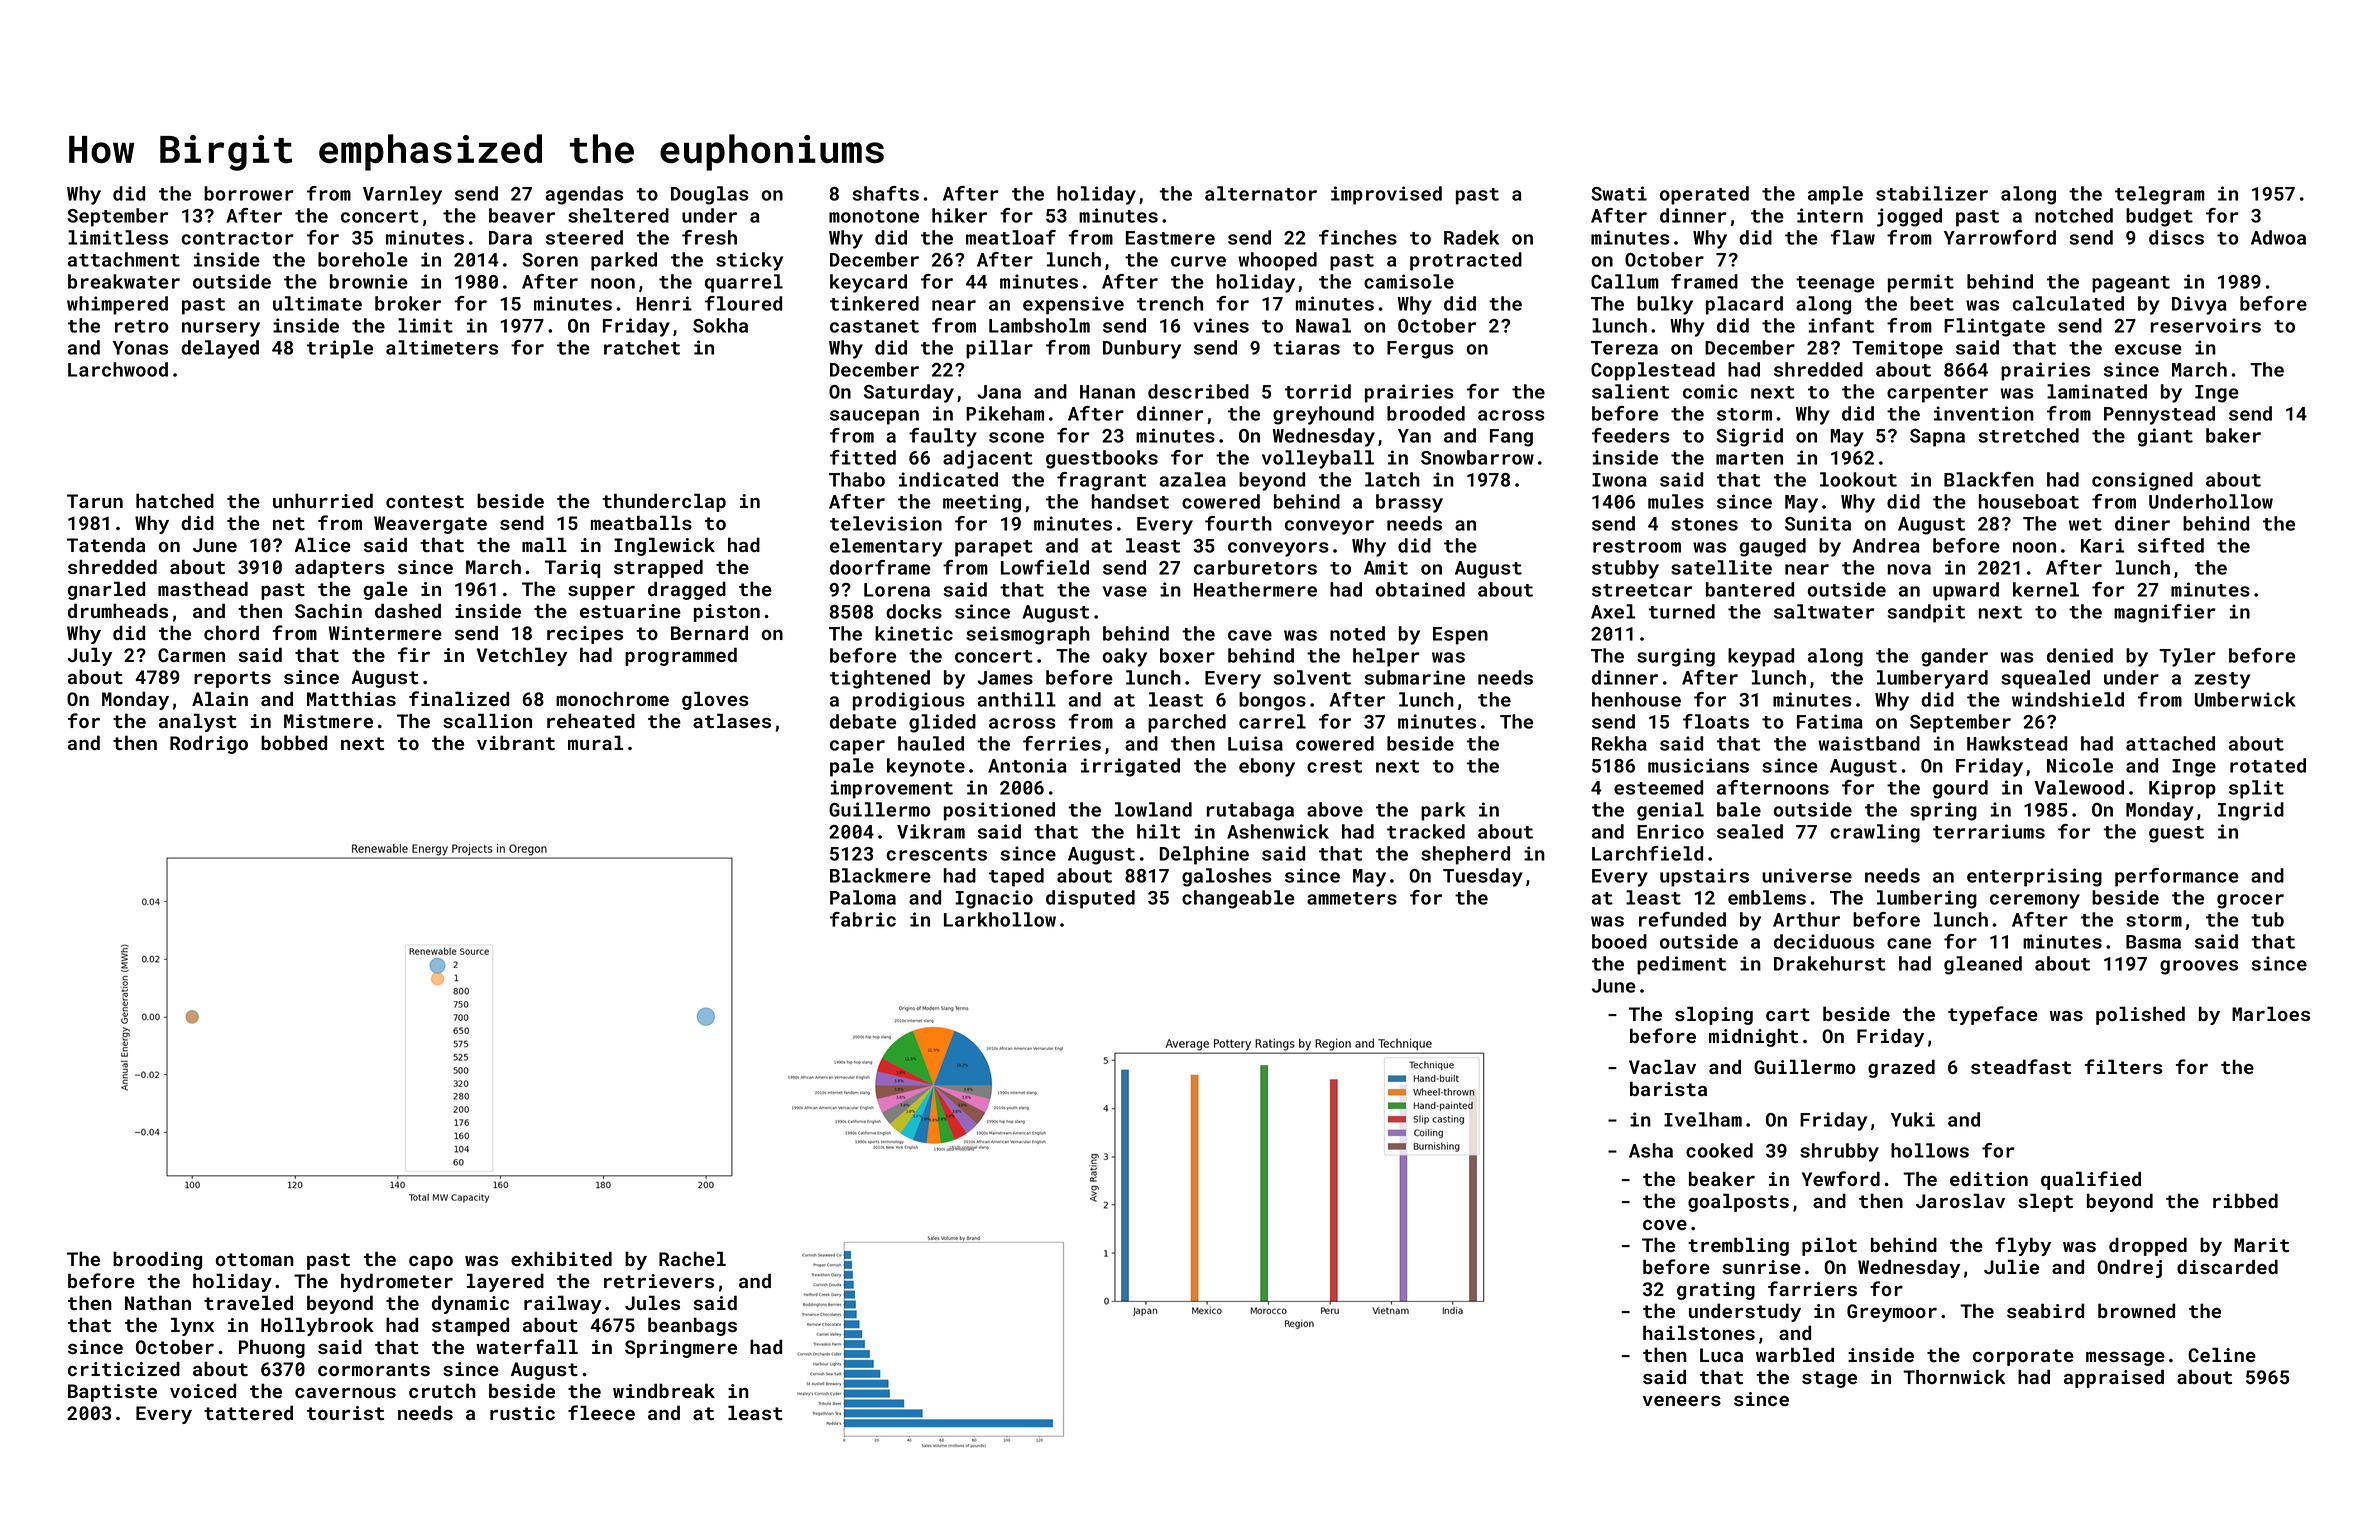 The image size is (2380, 1540). What do you see at coordinates (1409, 503) in the page?
I see `brassy` at bounding box center [1409, 503].
